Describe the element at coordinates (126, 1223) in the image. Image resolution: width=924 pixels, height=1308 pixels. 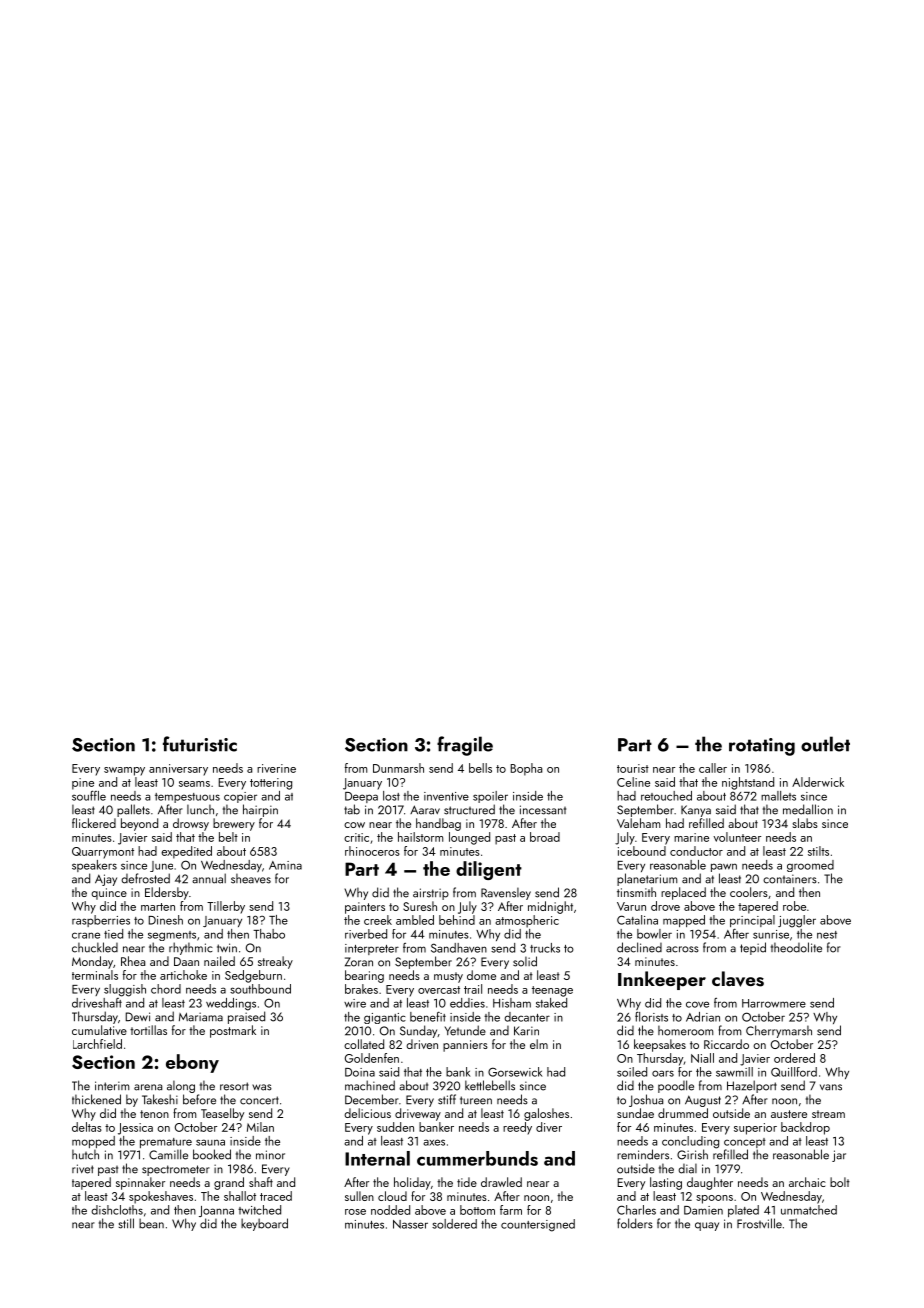
I see `still` at that location.
